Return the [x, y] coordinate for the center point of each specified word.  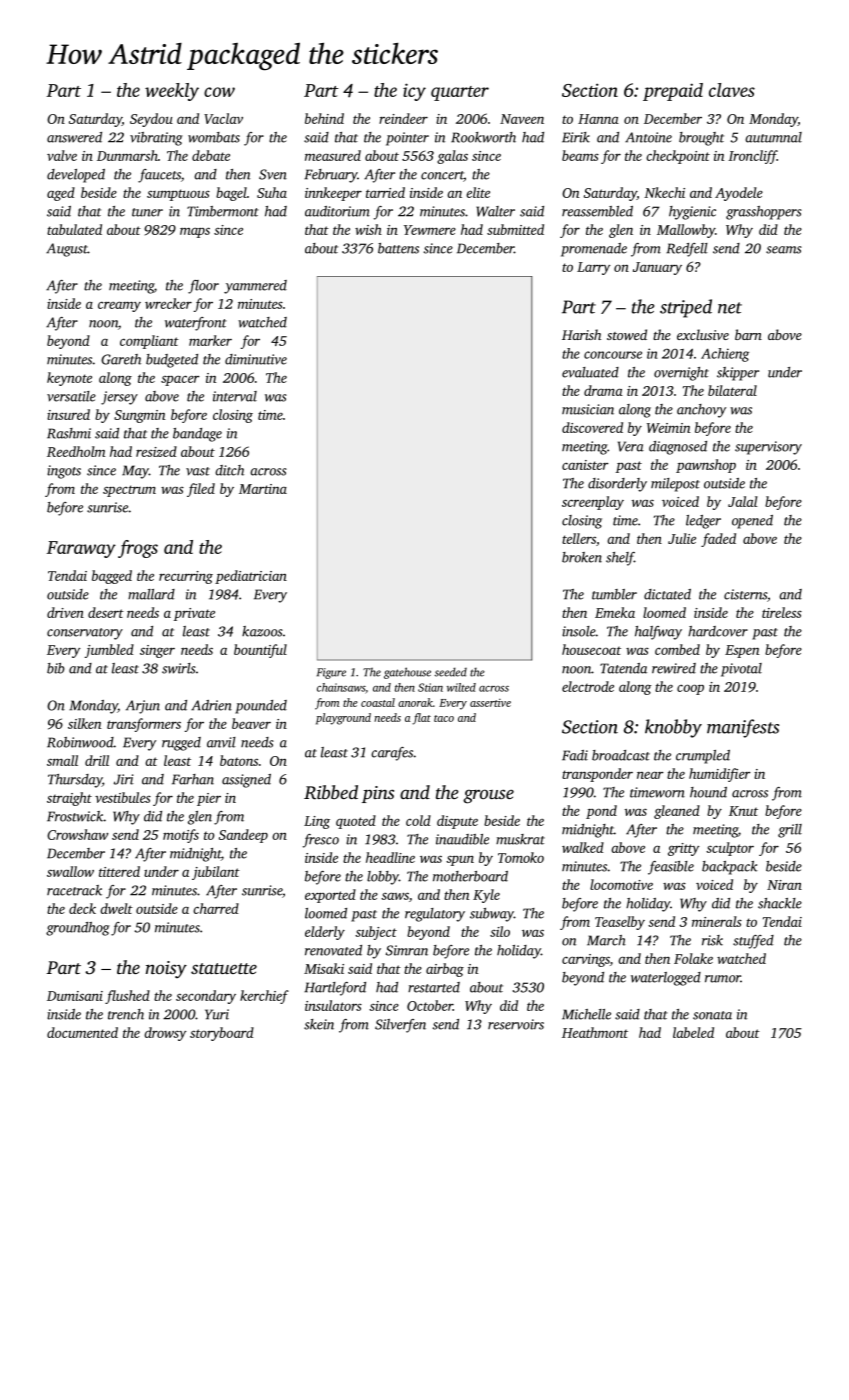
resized [156, 451]
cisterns [745, 594]
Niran [784, 885]
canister [585, 465]
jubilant [216, 873]
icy [414, 92]
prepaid [673, 92]
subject [376, 933]
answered [74, 137]
